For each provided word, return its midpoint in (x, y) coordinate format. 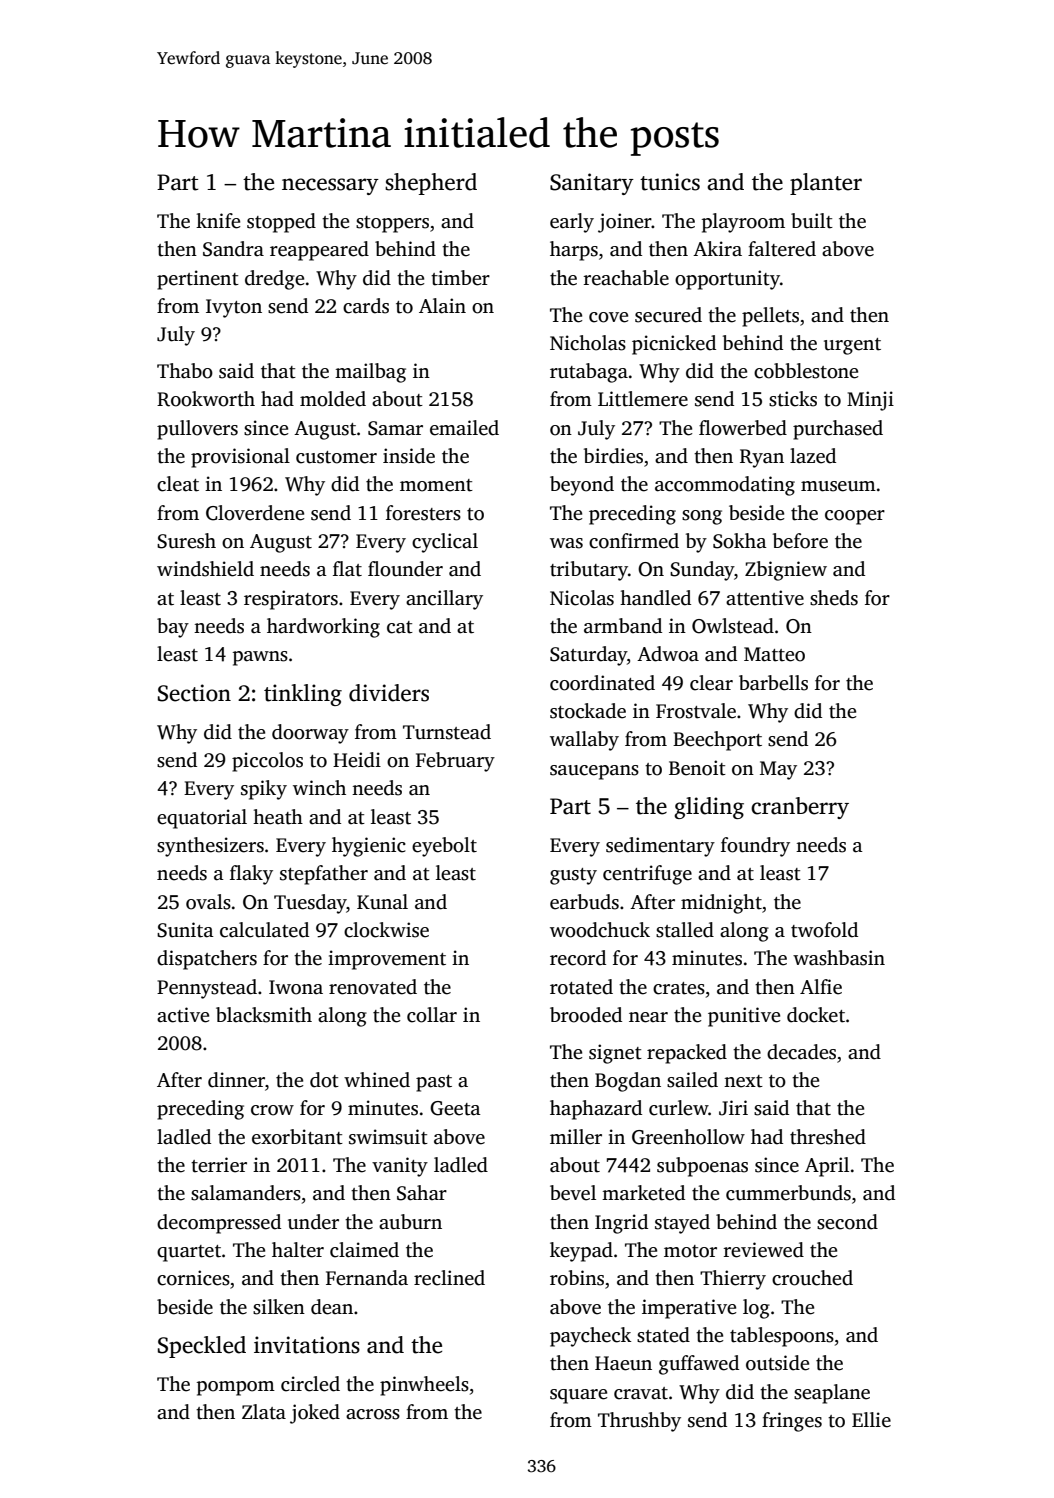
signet (615, 1054)
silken (279, 1307)
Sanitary (592, 184)
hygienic (369, 847)
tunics (670, 182)
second (847, 1222)
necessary (330, 186)
